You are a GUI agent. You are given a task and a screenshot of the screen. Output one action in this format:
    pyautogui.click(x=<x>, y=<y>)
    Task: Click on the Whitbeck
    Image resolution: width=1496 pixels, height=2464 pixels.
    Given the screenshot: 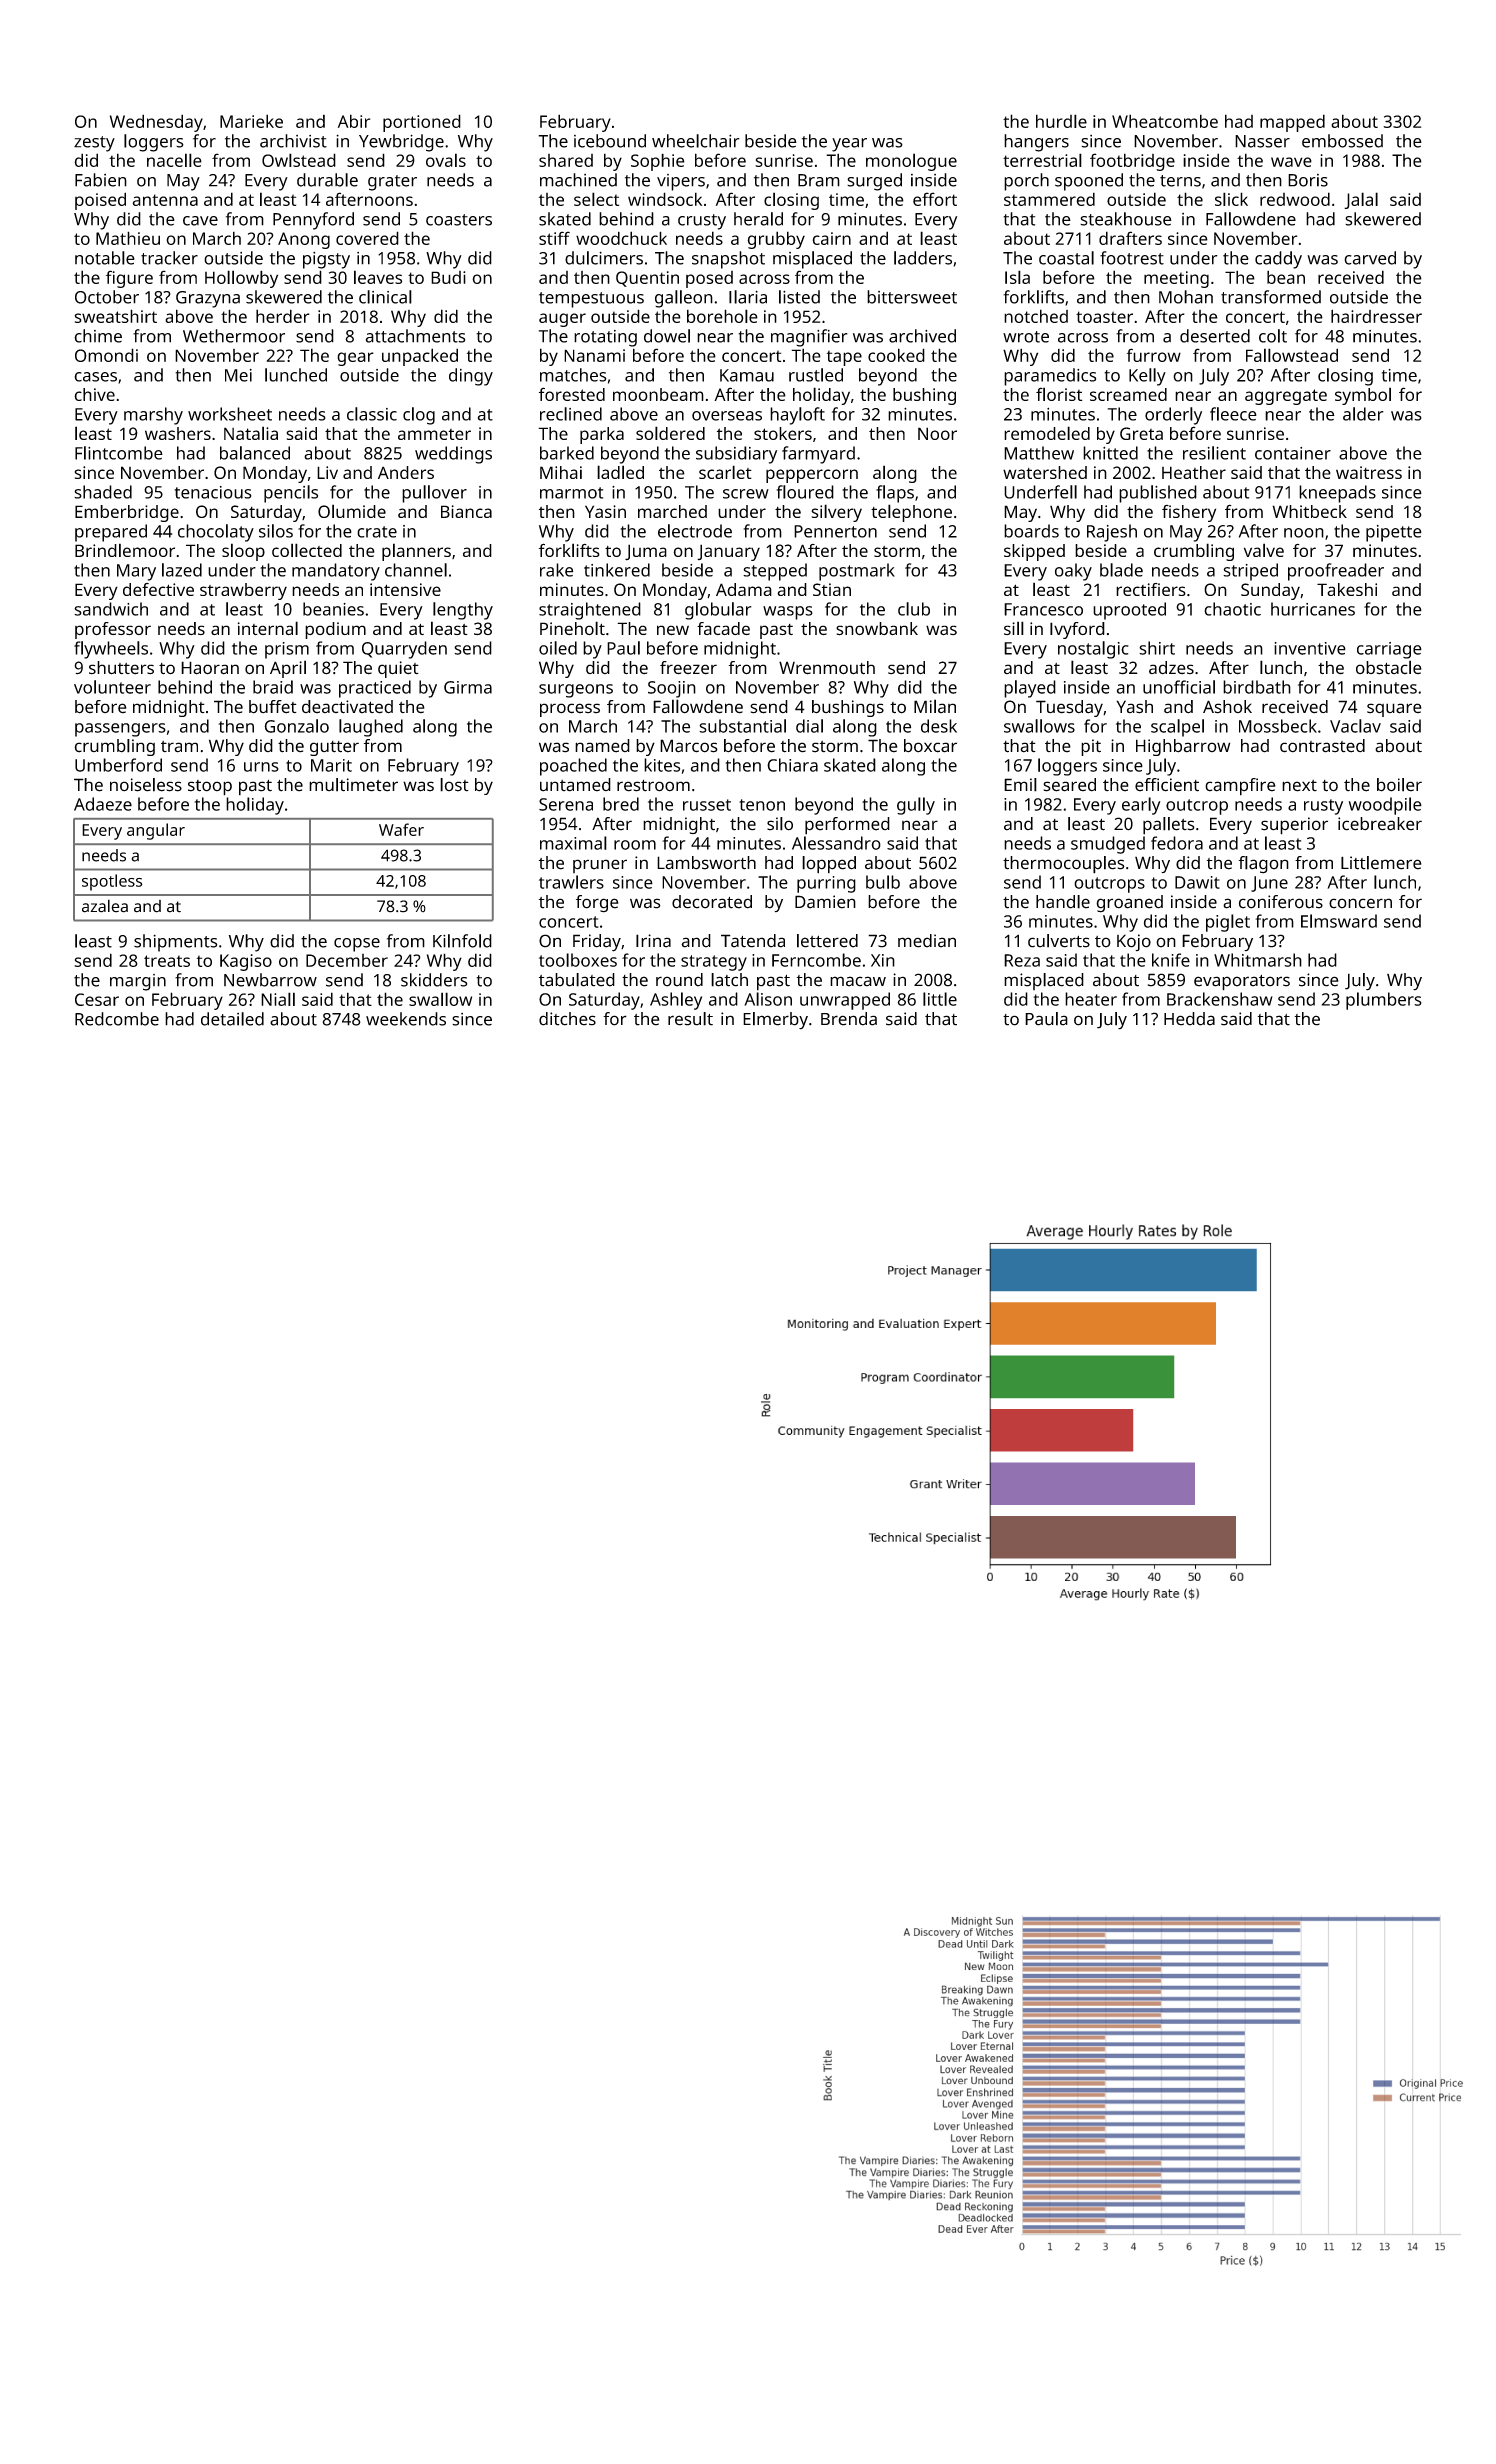 What is the action you would take?
    pyautogui.click(x=1309, y=511)
